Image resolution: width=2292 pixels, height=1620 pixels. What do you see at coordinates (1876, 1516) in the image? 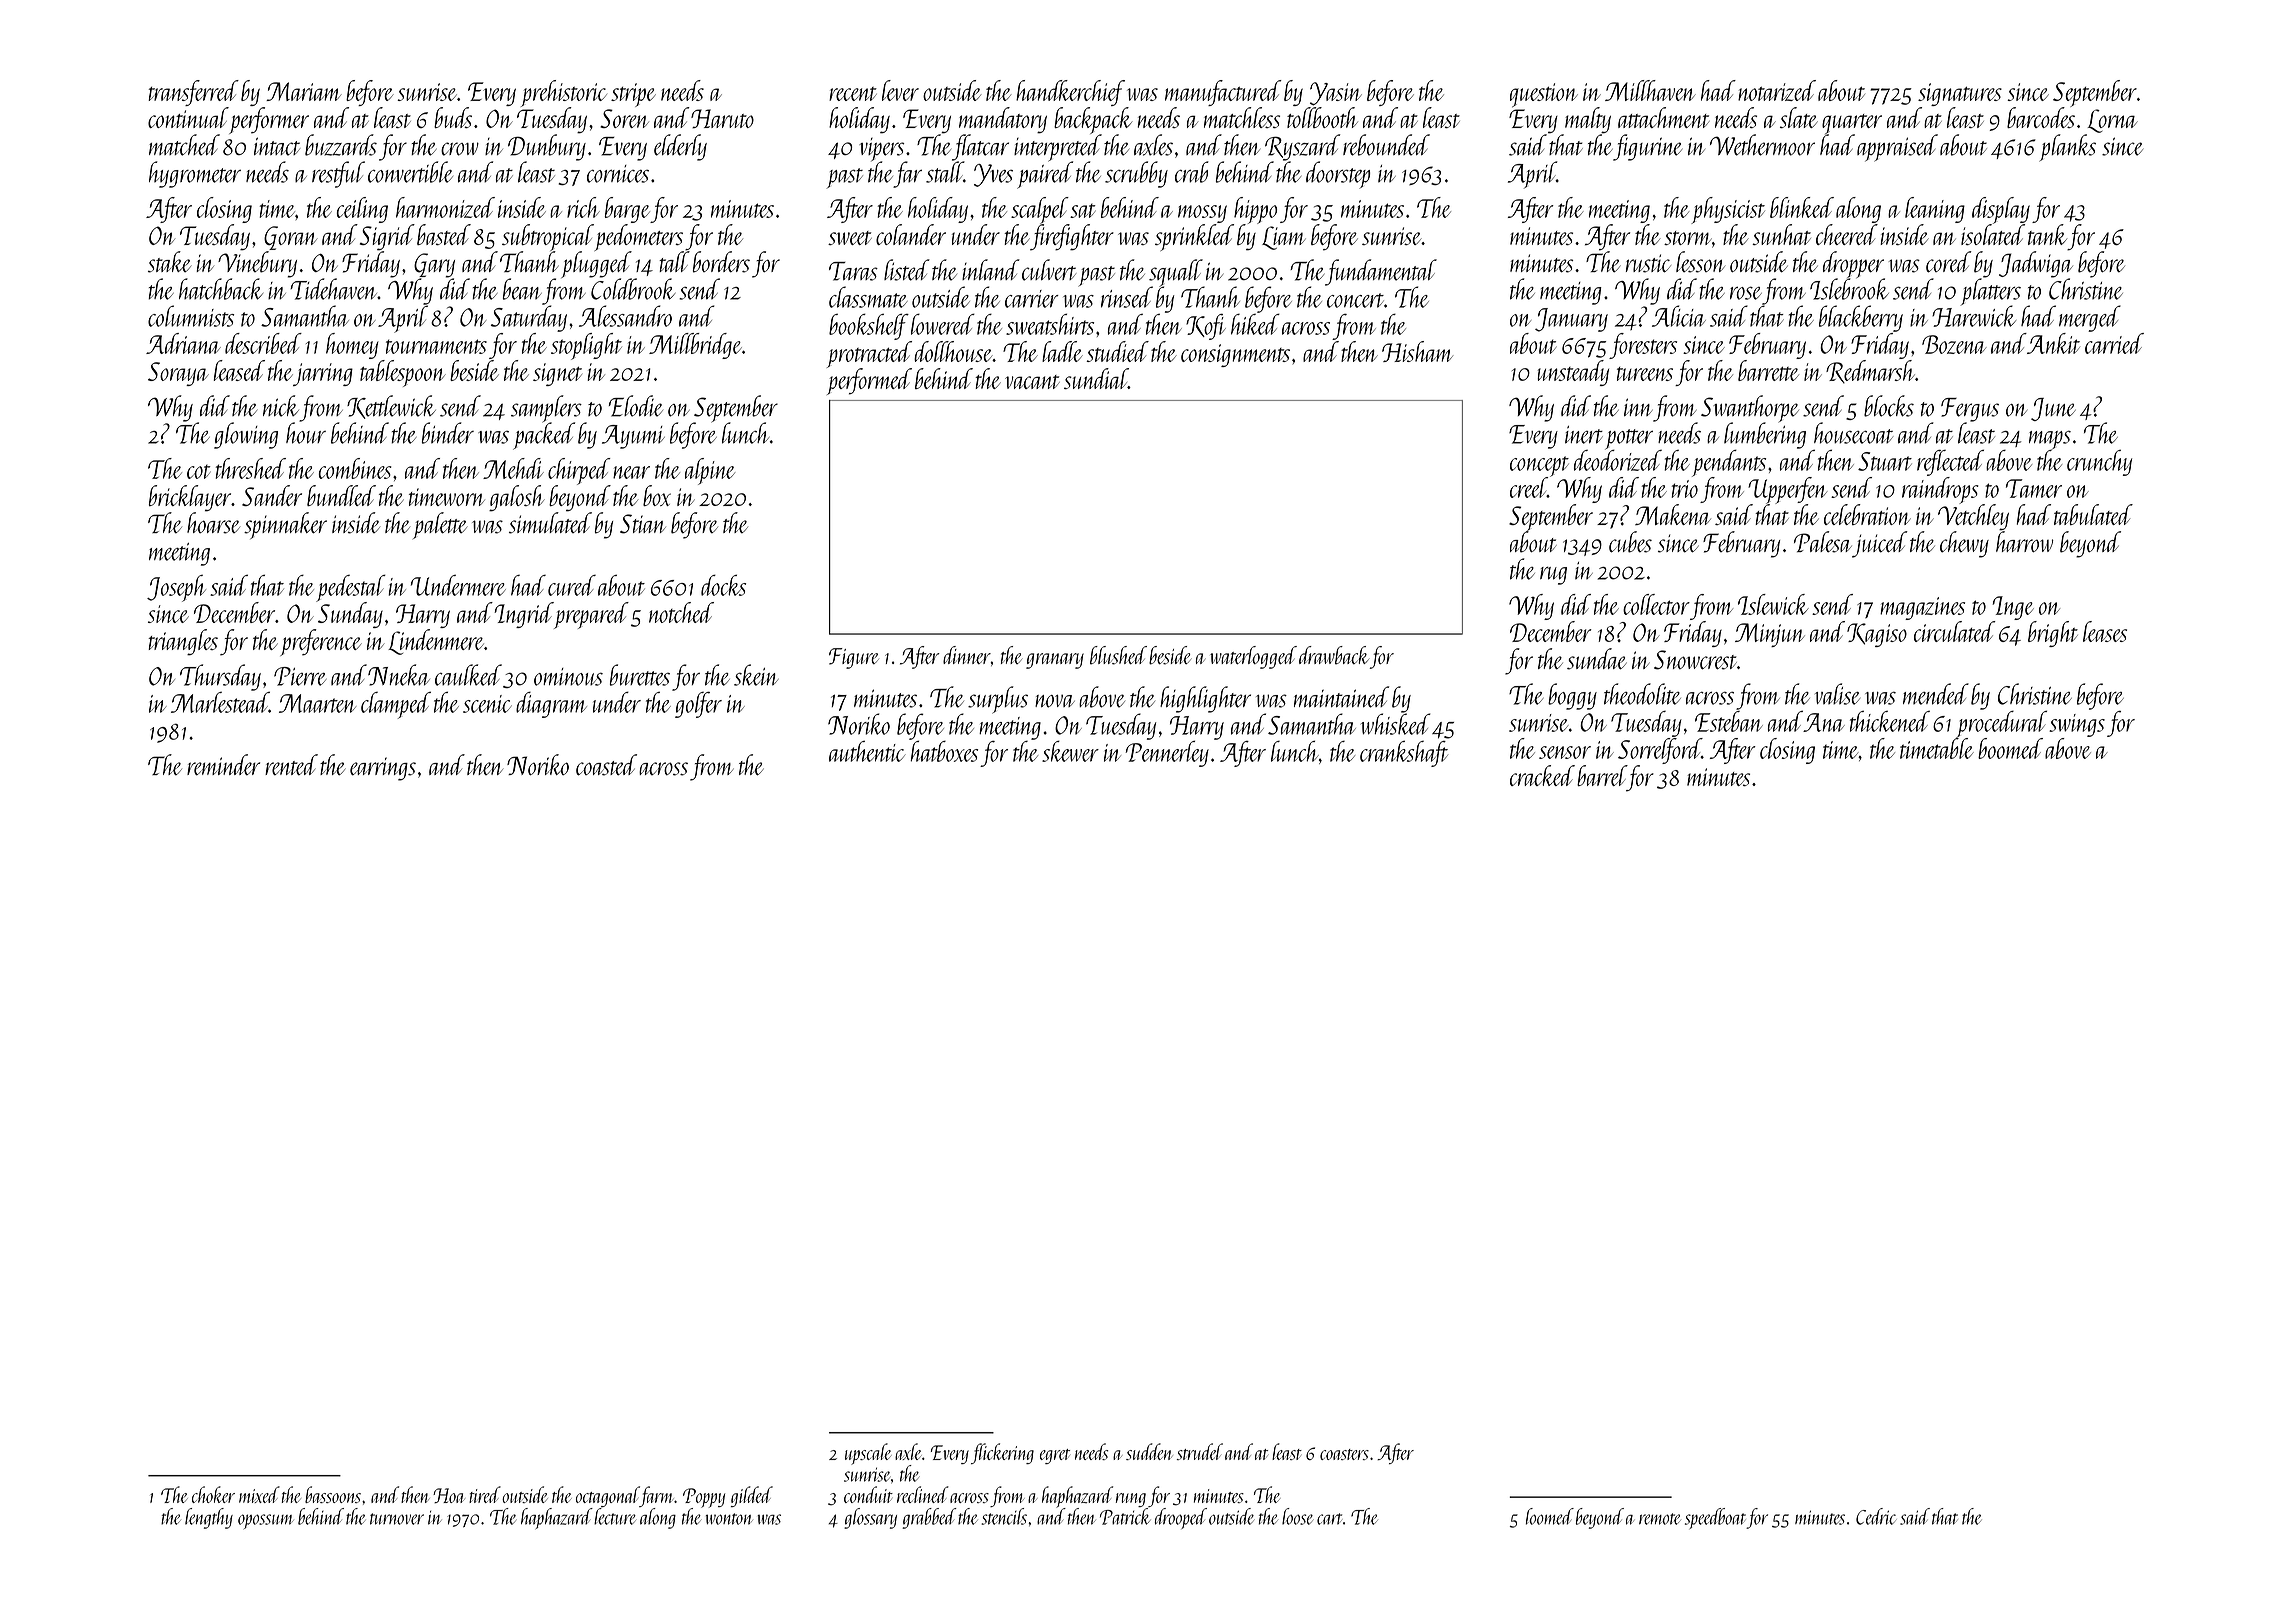
I see `Cedric` at bounding box center [1876, 1516].
